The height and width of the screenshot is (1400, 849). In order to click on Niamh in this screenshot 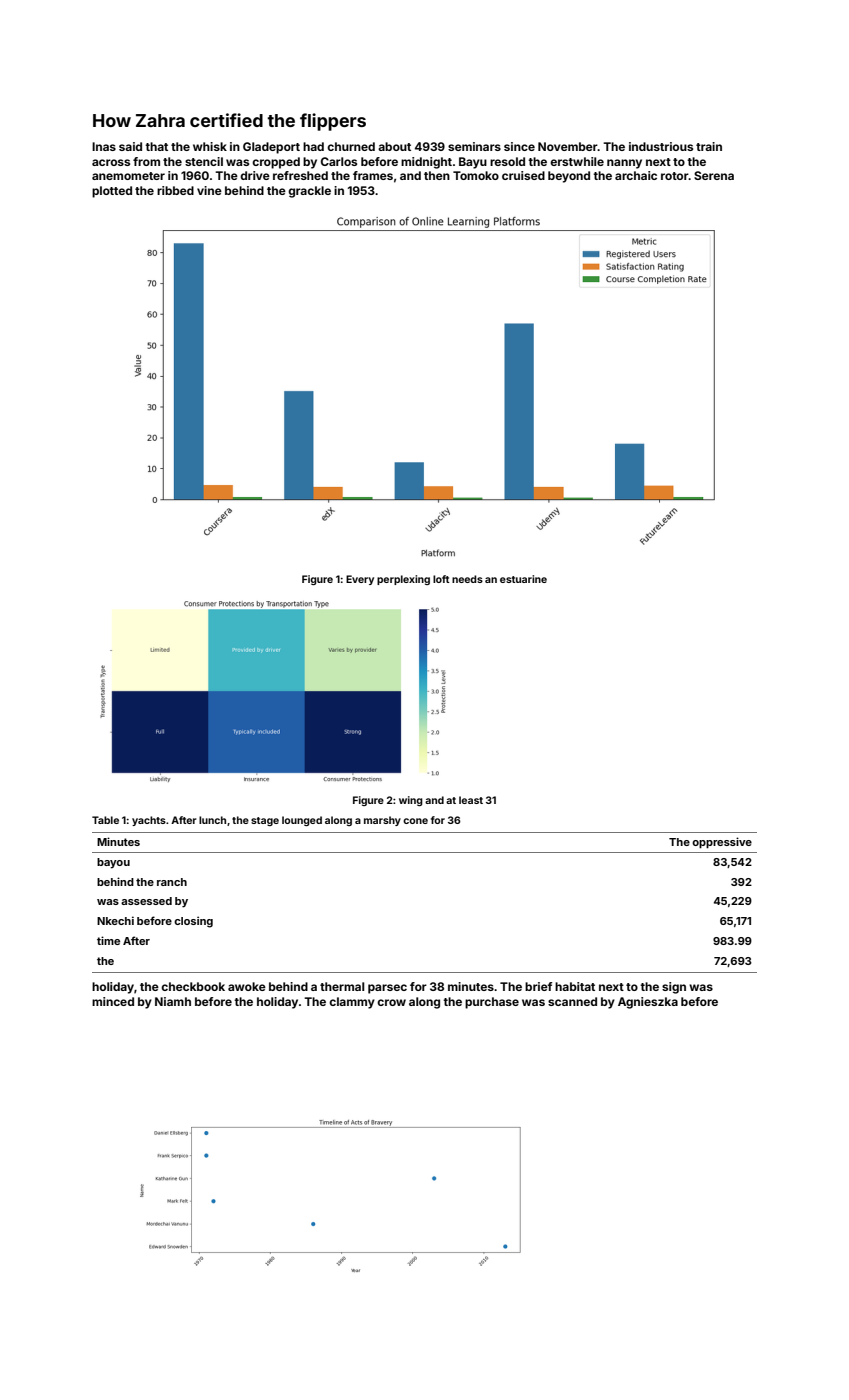, I will do `click(173, 1001)`.
